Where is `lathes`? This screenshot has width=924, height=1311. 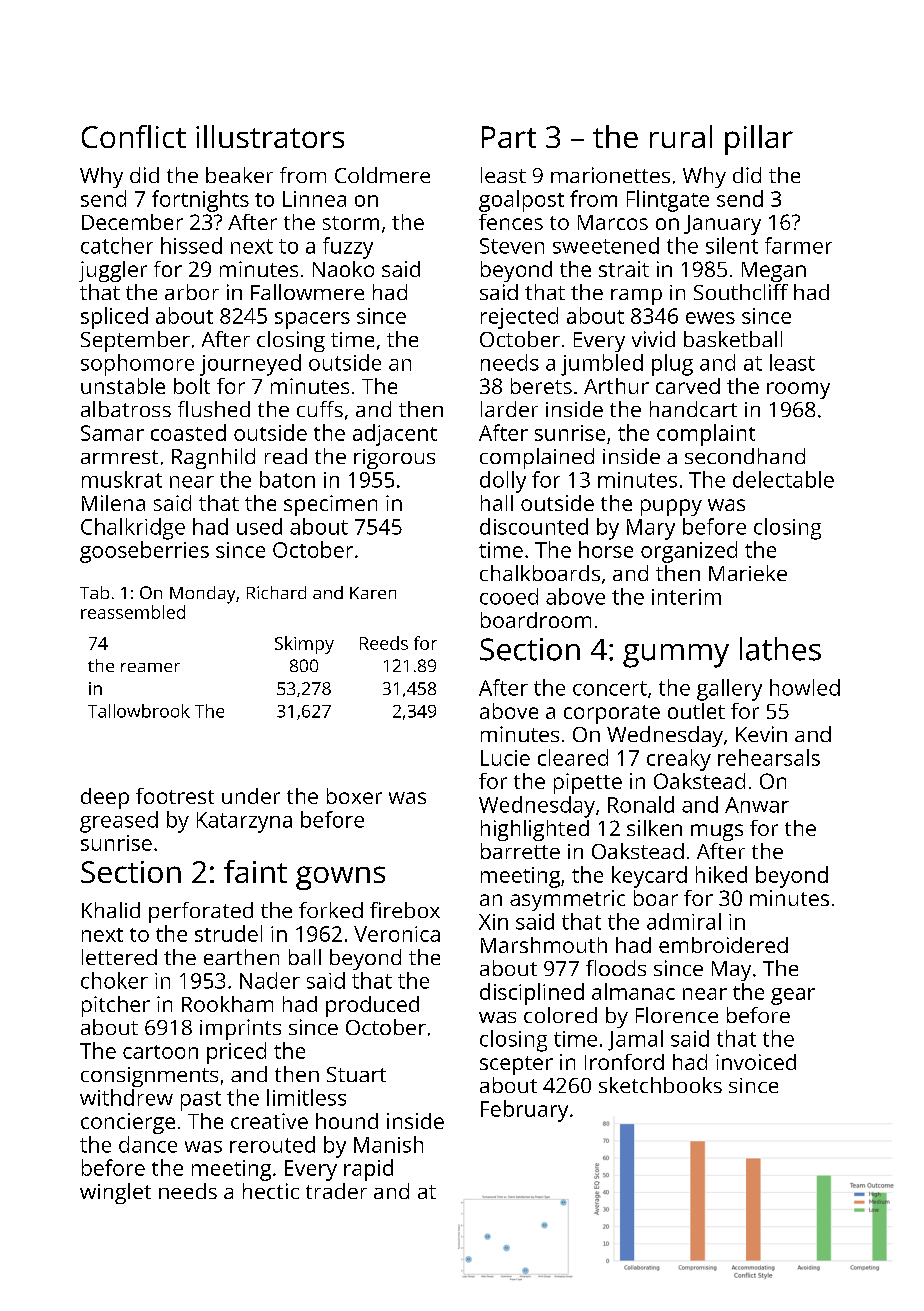
lathes is located at coordinates (780, 649).
